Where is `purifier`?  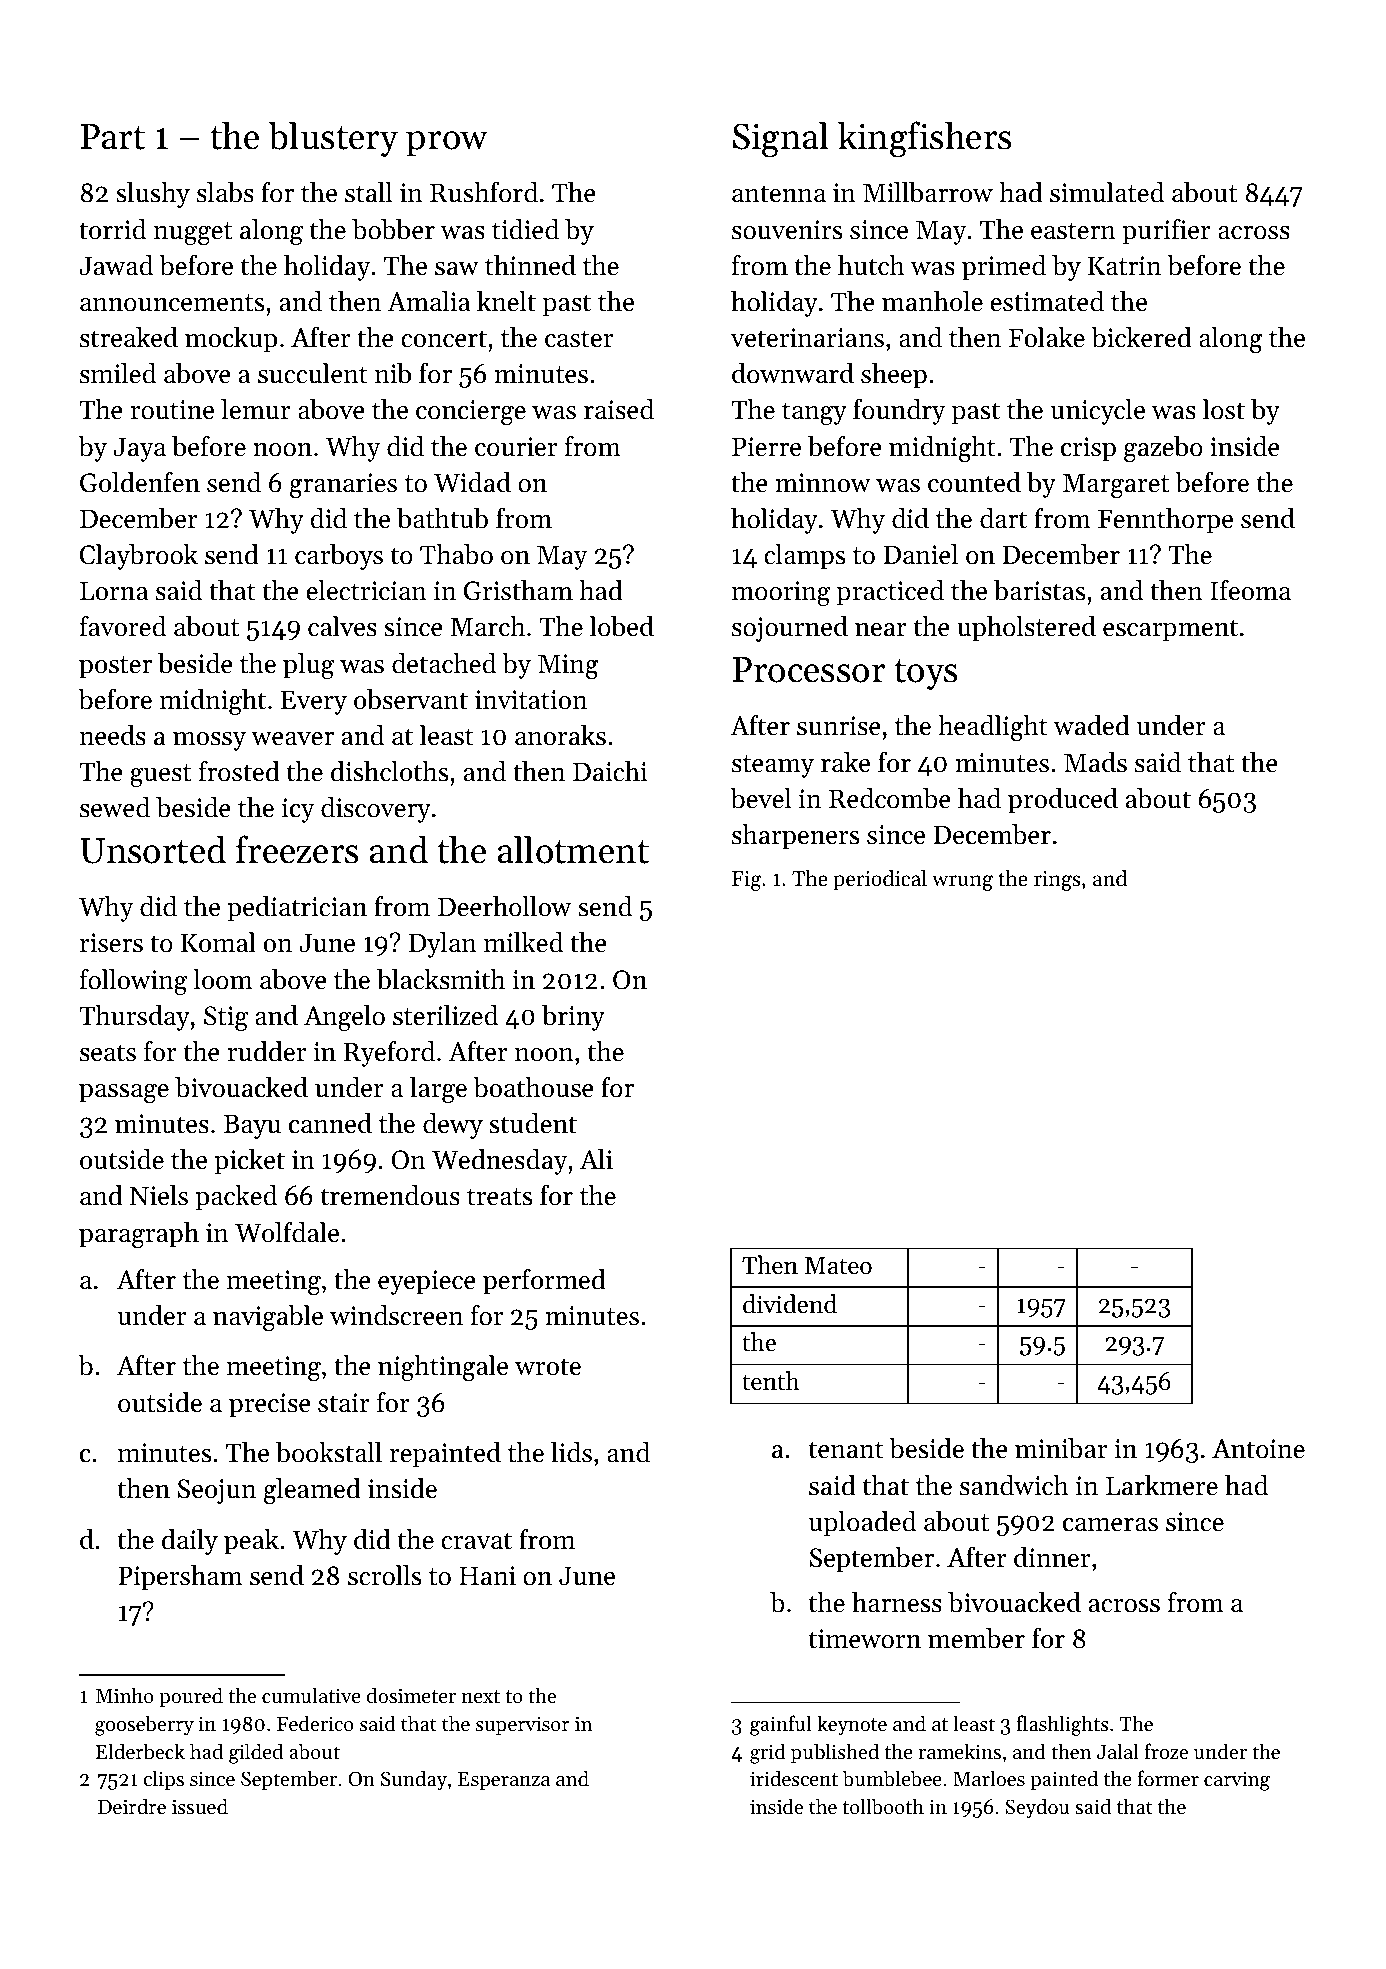
purifier is located at coordinates (1166, 232).
